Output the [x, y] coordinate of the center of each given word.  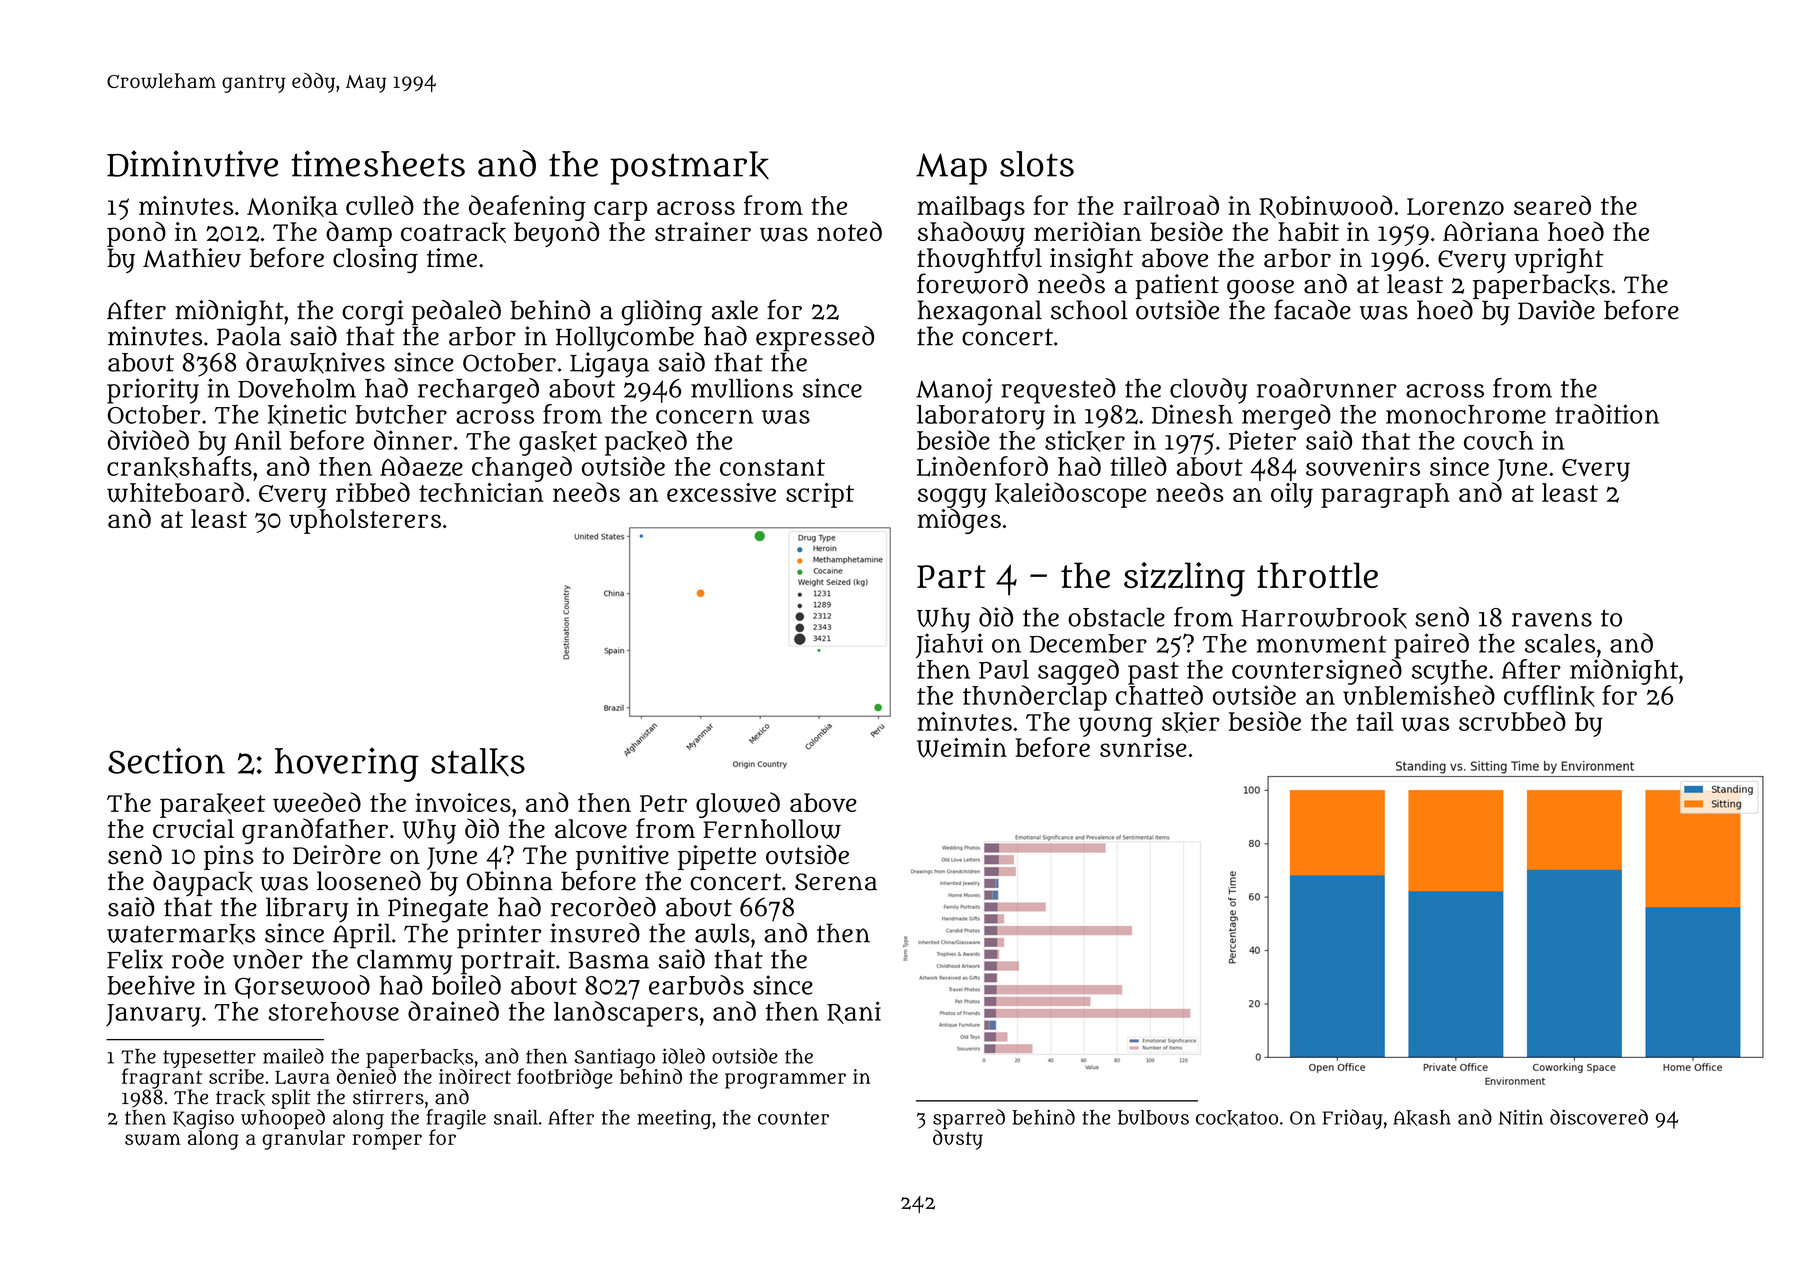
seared [1552, 205]
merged [1286, 417]
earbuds [696, 985]
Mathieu [192, 258]
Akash [1422, 1118]
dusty [958, 1139]
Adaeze [421, 466]
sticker [1085, 441]
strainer [703, 231]
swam [153, 1140]
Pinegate [438, 910]
